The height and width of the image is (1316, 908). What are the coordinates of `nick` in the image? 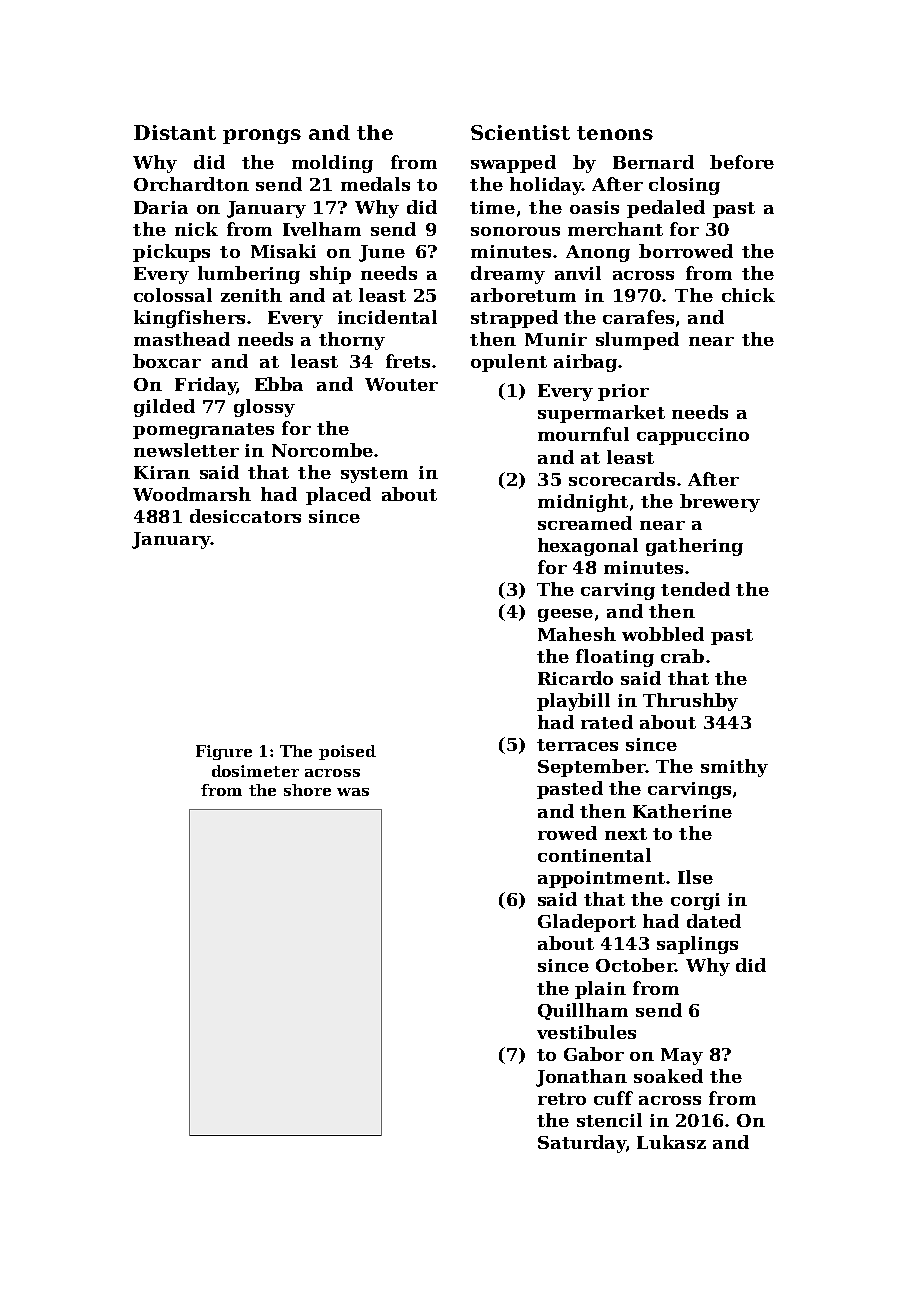 It's located at (196, 229).
